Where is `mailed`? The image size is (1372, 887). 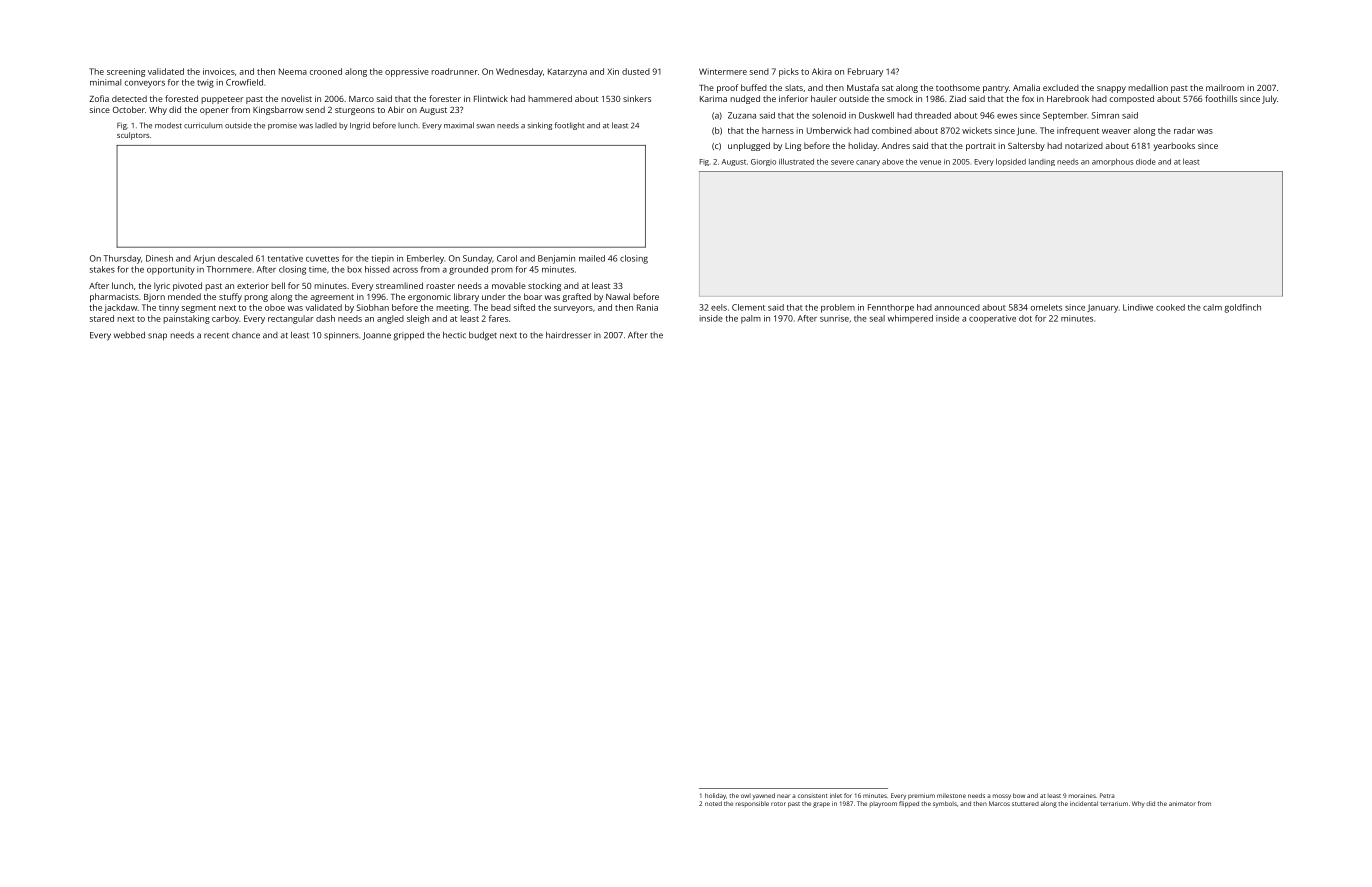 mailed is located at coordinates (592, 258).
